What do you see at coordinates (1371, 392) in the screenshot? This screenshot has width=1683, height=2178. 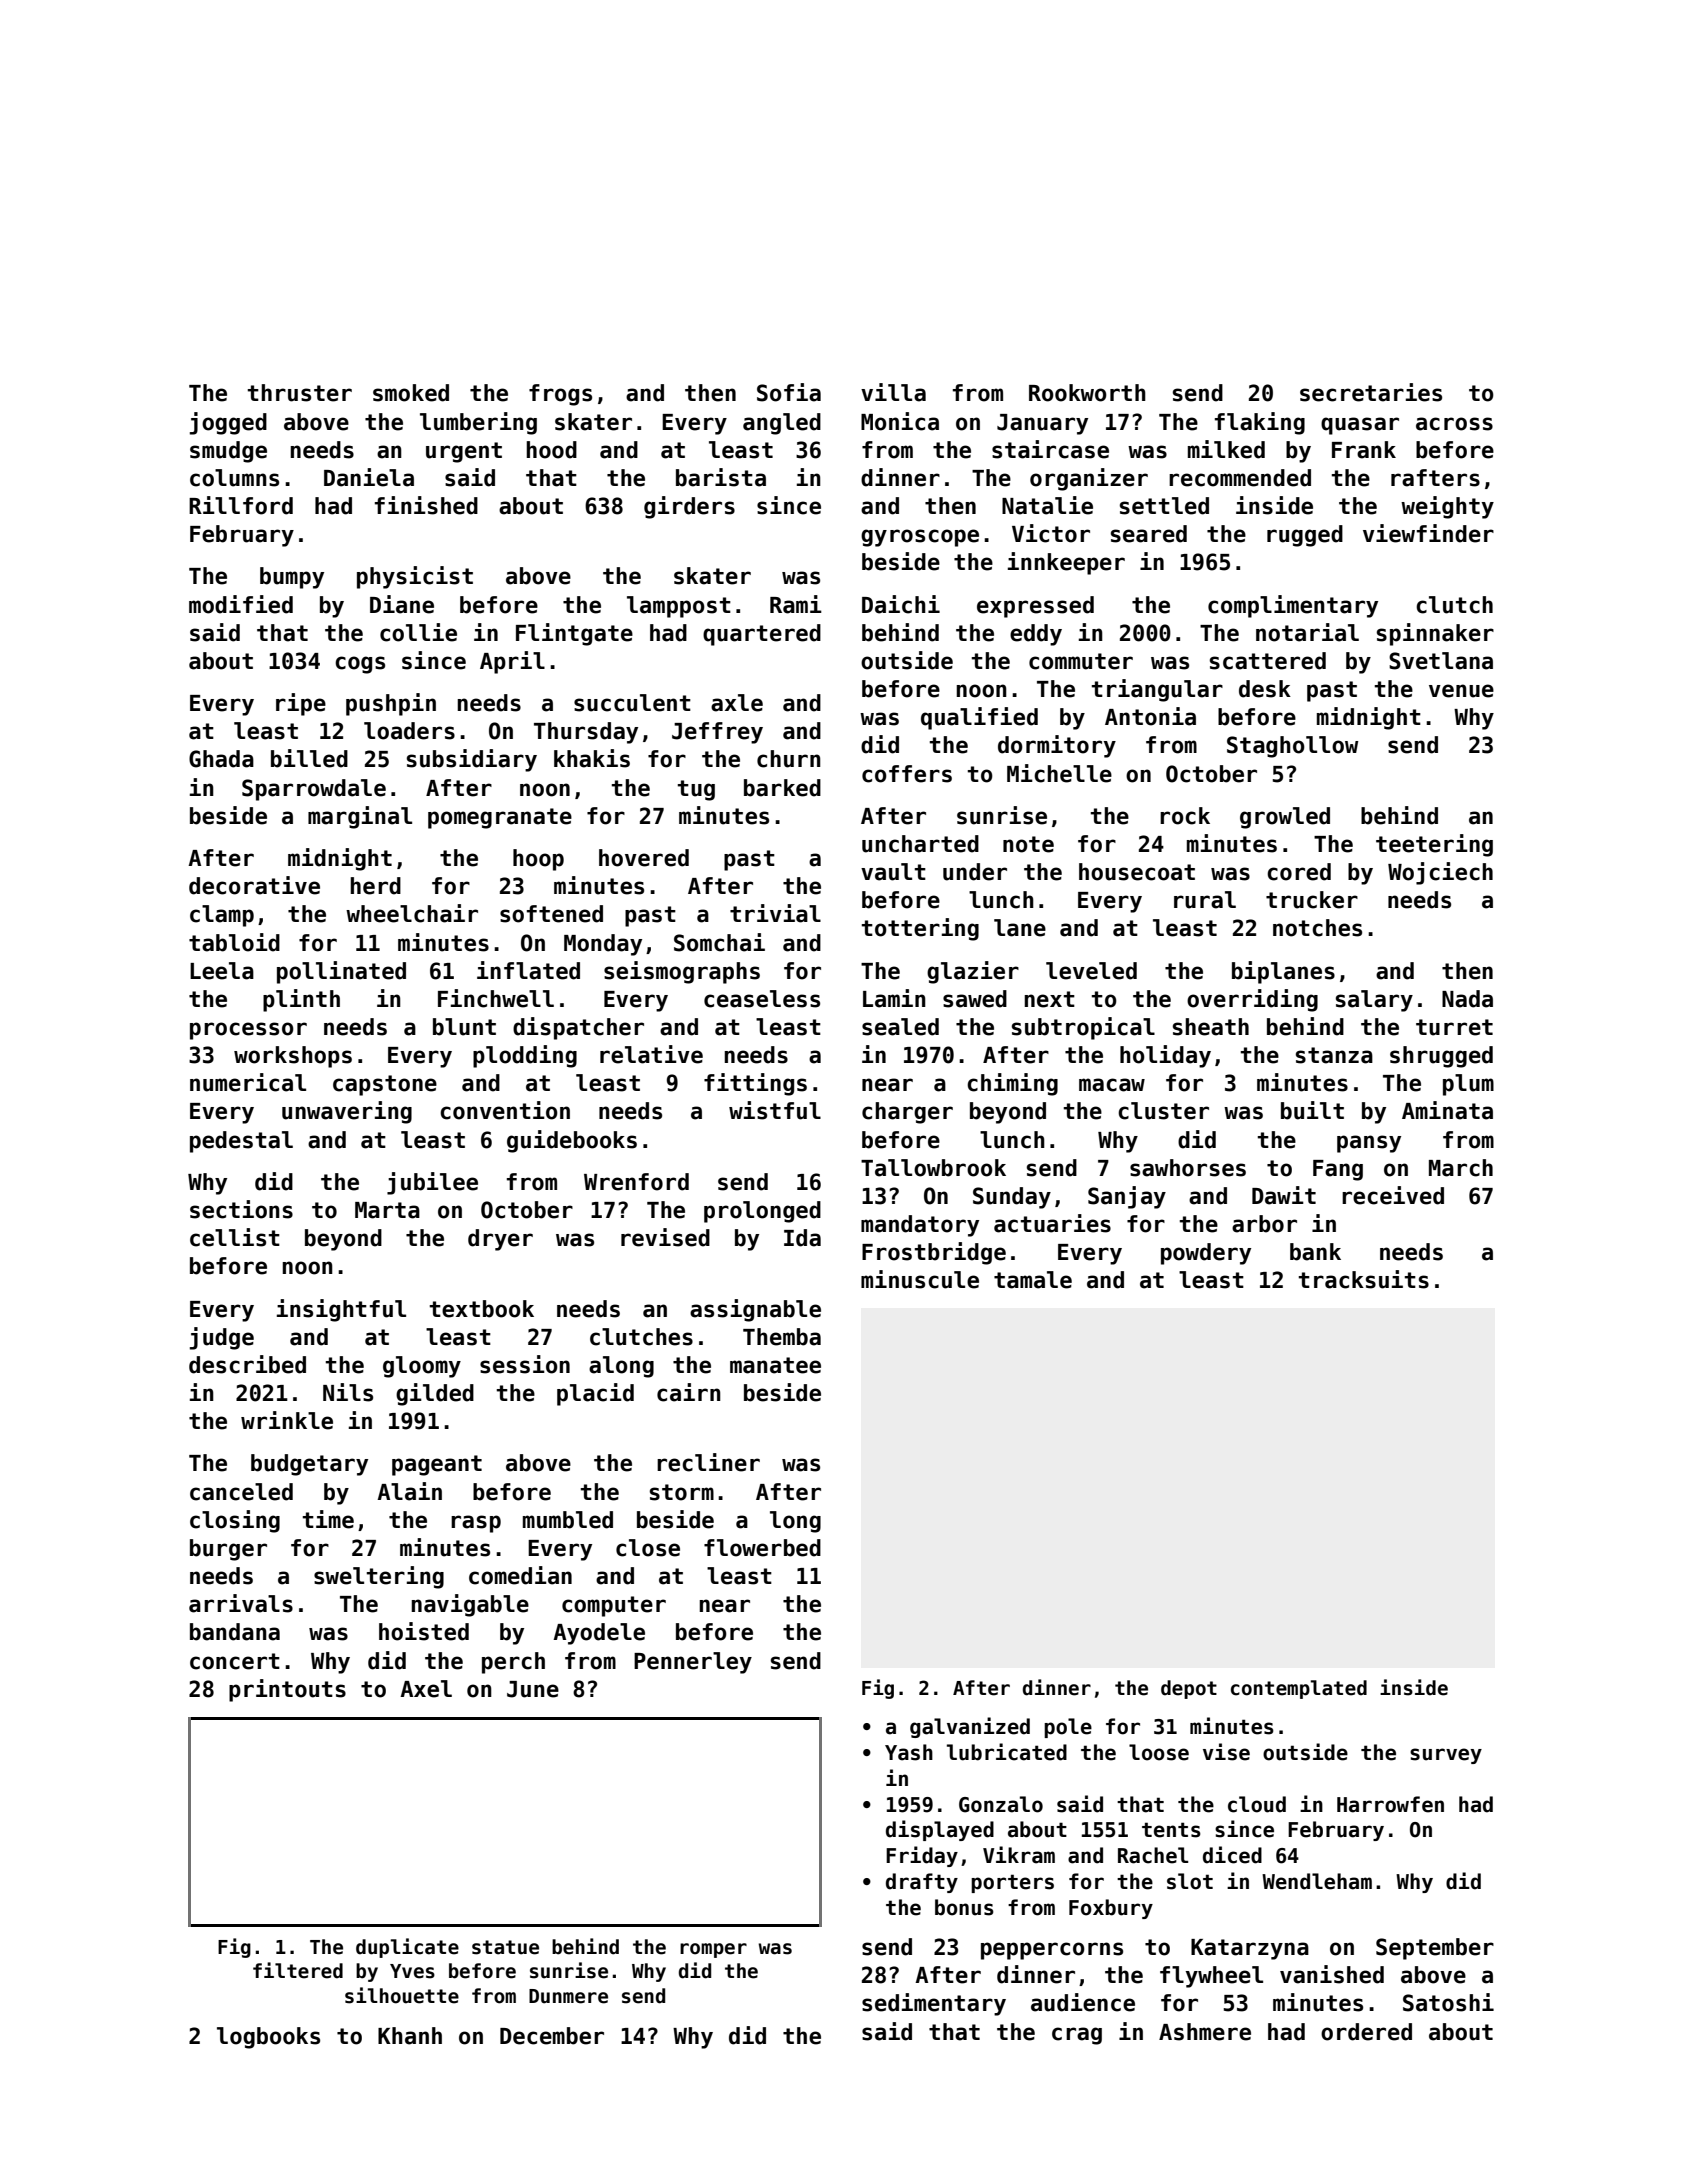 I see `secretaries` at bounding box center [1371, 392].
